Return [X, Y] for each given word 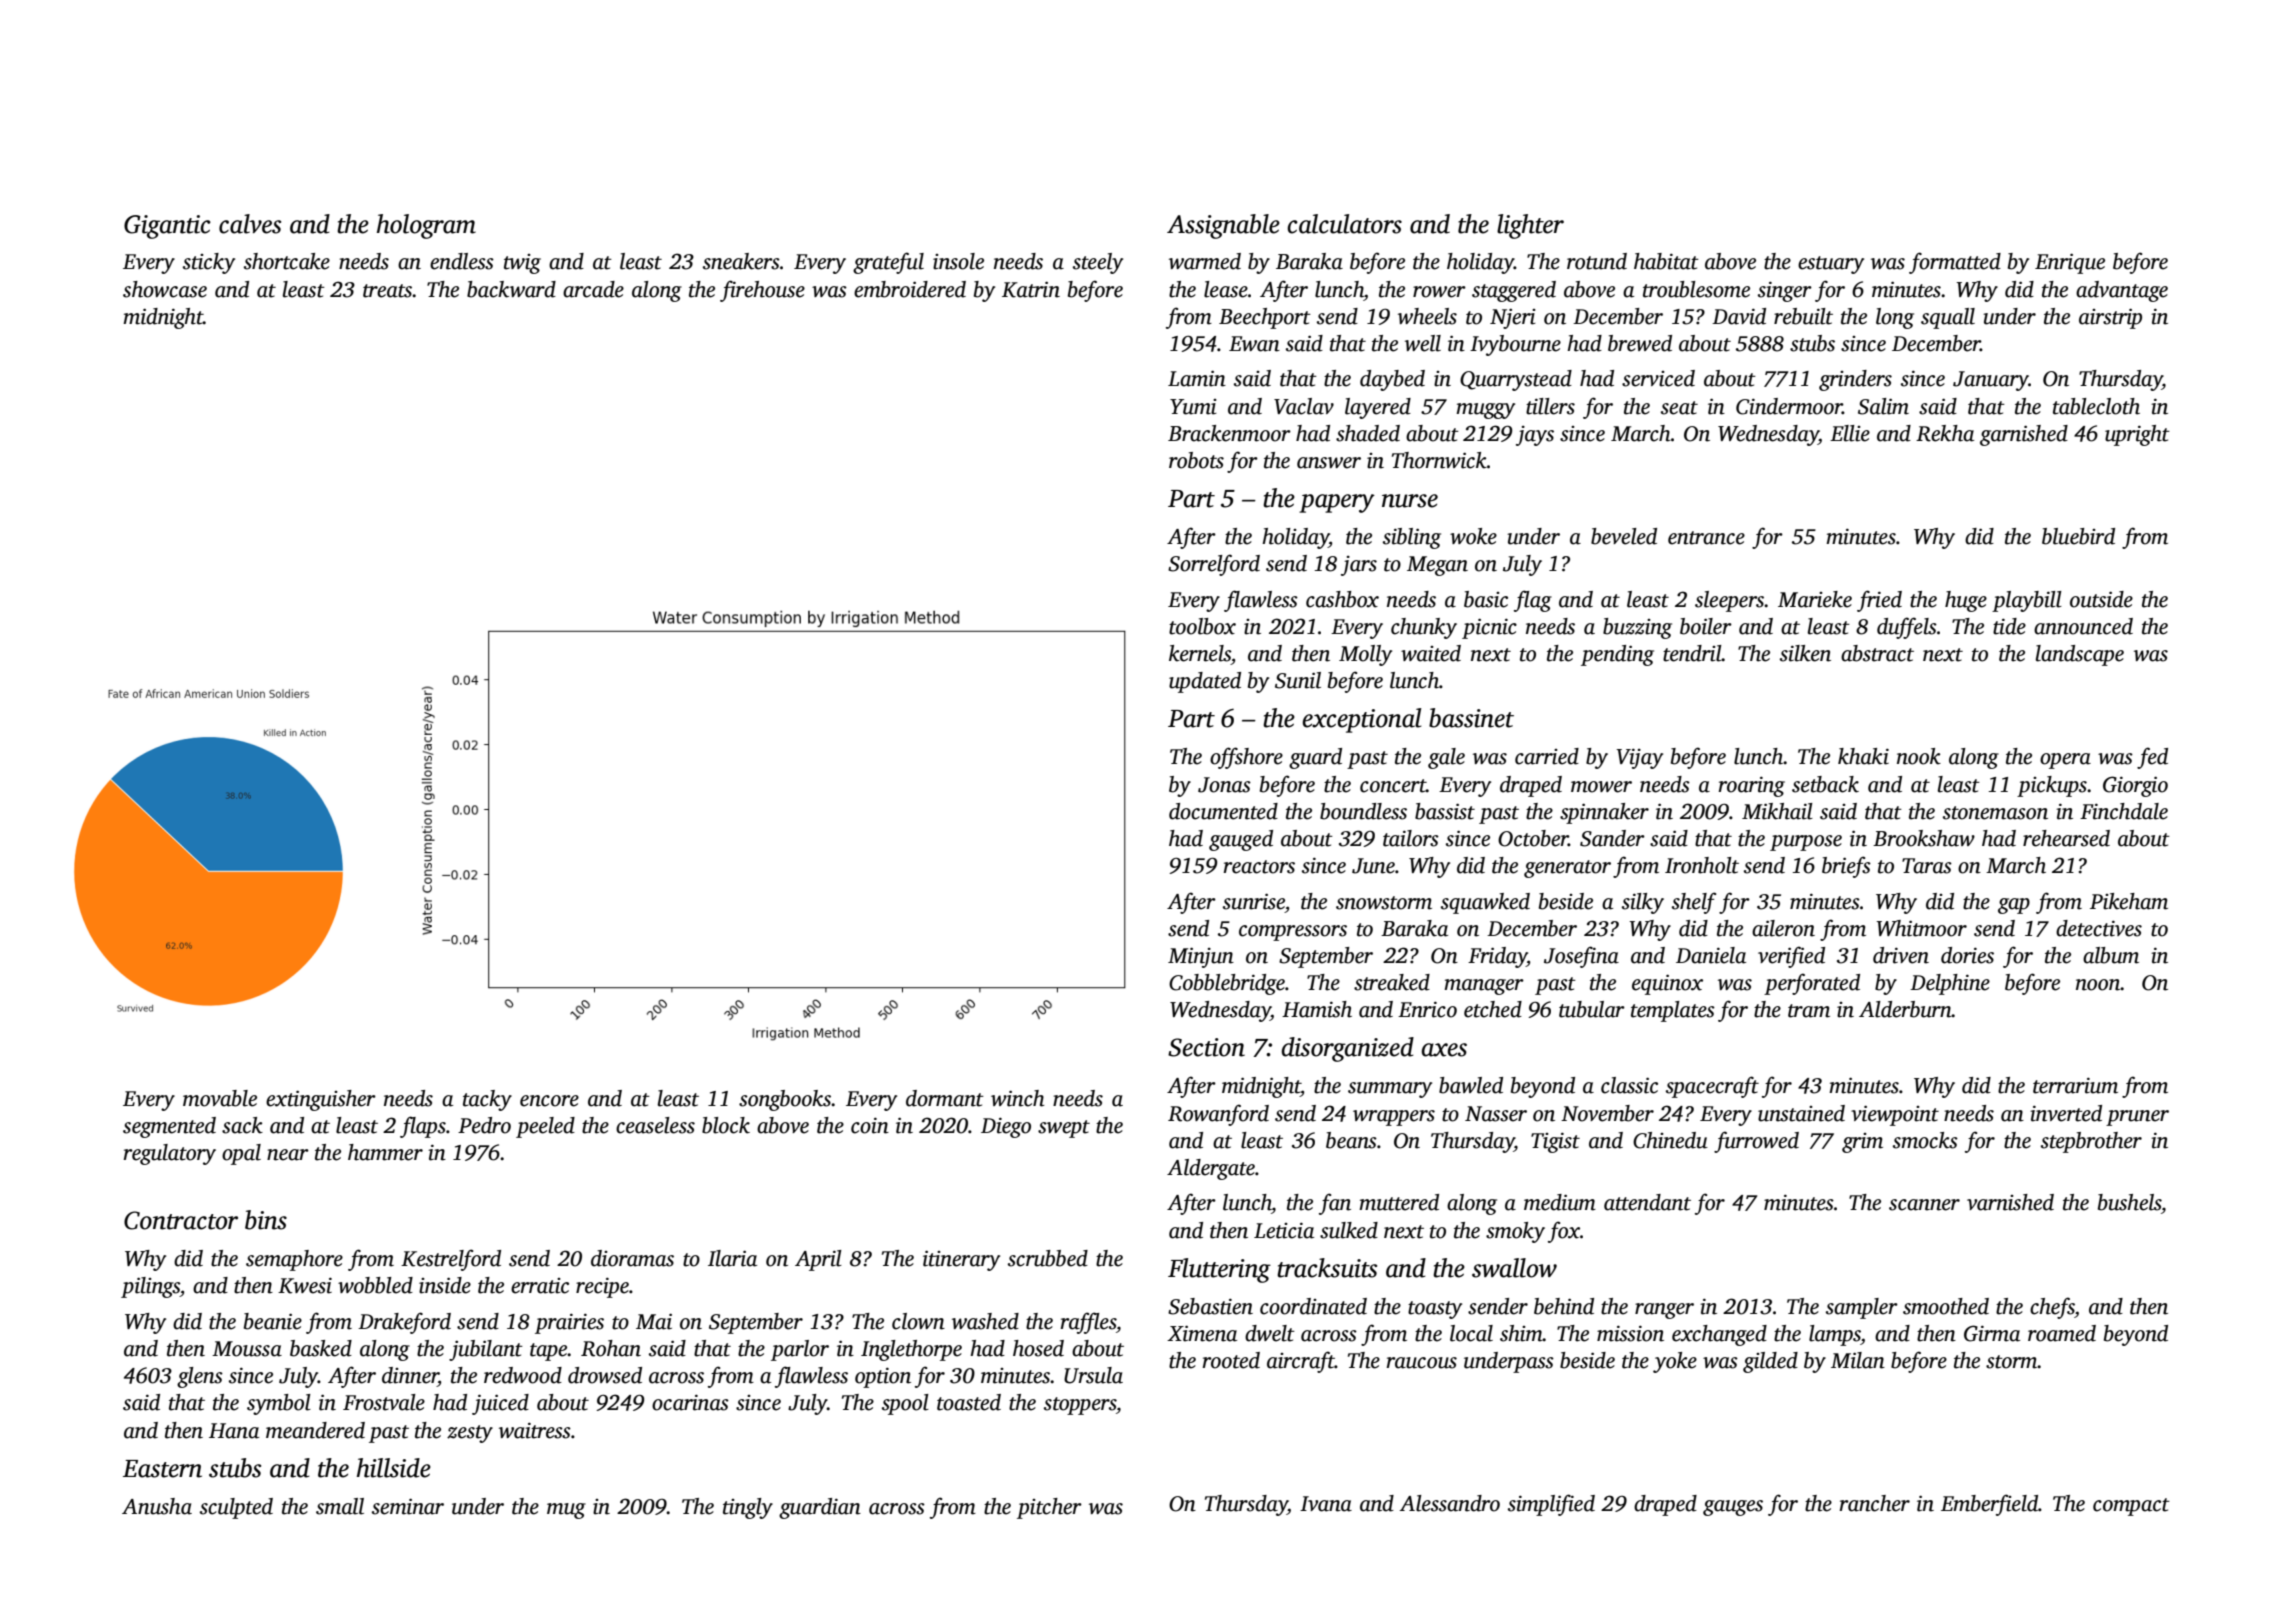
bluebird [2078, 536]
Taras [1927, 866]
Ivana [1326, 1504]
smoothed [1946, 1306]
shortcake [287, 261]
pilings [150, 1287]
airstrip [2110, 318]
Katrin [1031, 289]
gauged [1241, 840]
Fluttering [1219, 1270]
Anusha [157, 1506]
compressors [1293, 933]
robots [1196, 460]
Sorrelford [1214, 565]
